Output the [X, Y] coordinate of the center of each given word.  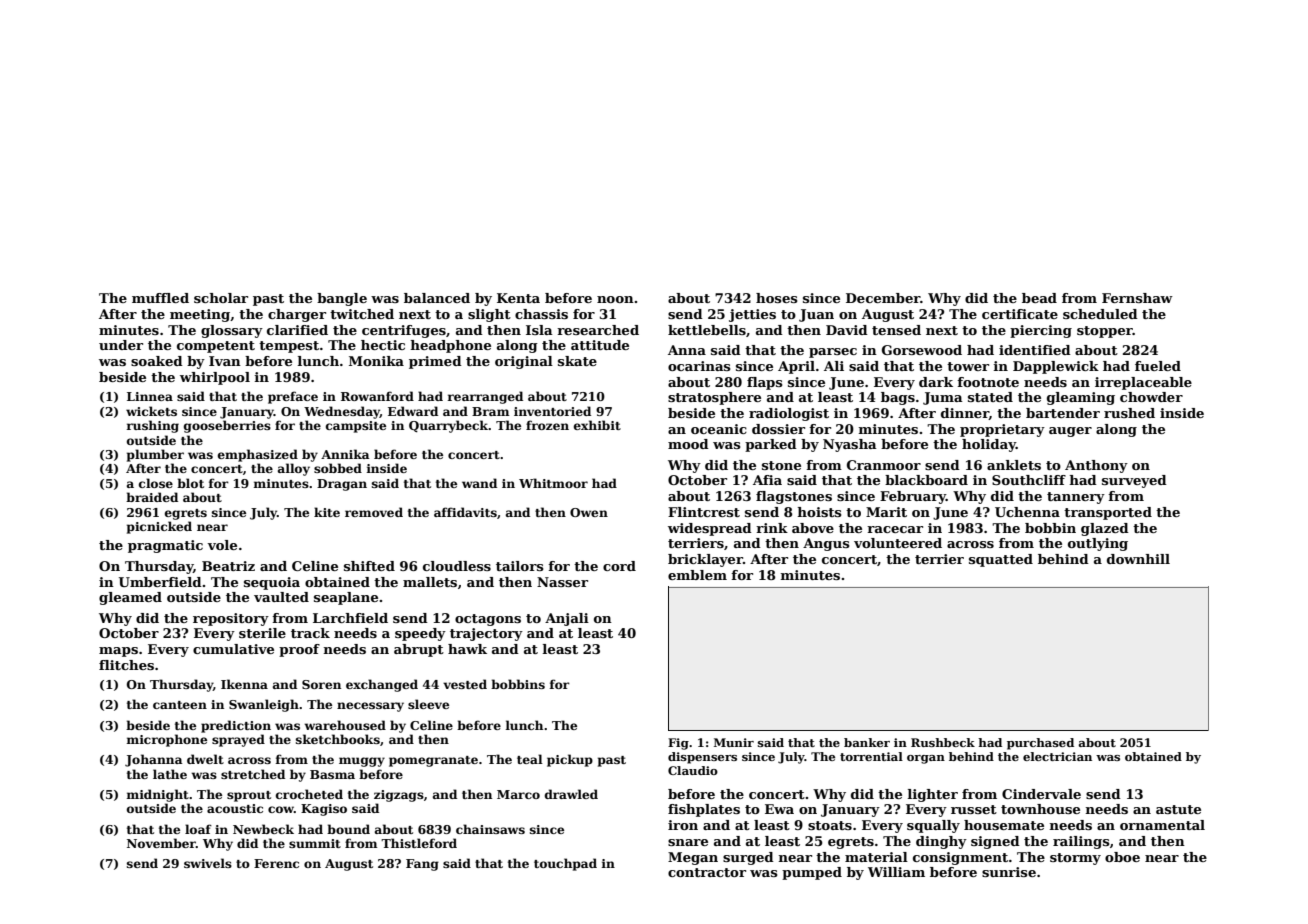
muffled [160, 298]
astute [1178, 809]
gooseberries [227, 426]
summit [315, 843]
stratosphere [714, 398]
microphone [167, 740]
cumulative [233, 649]
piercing [1041, 331]
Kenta [518, 298]
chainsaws [490, 829]
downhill [1138, 559]
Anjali [567, 619]
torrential [871, 756]
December [883, 298]
